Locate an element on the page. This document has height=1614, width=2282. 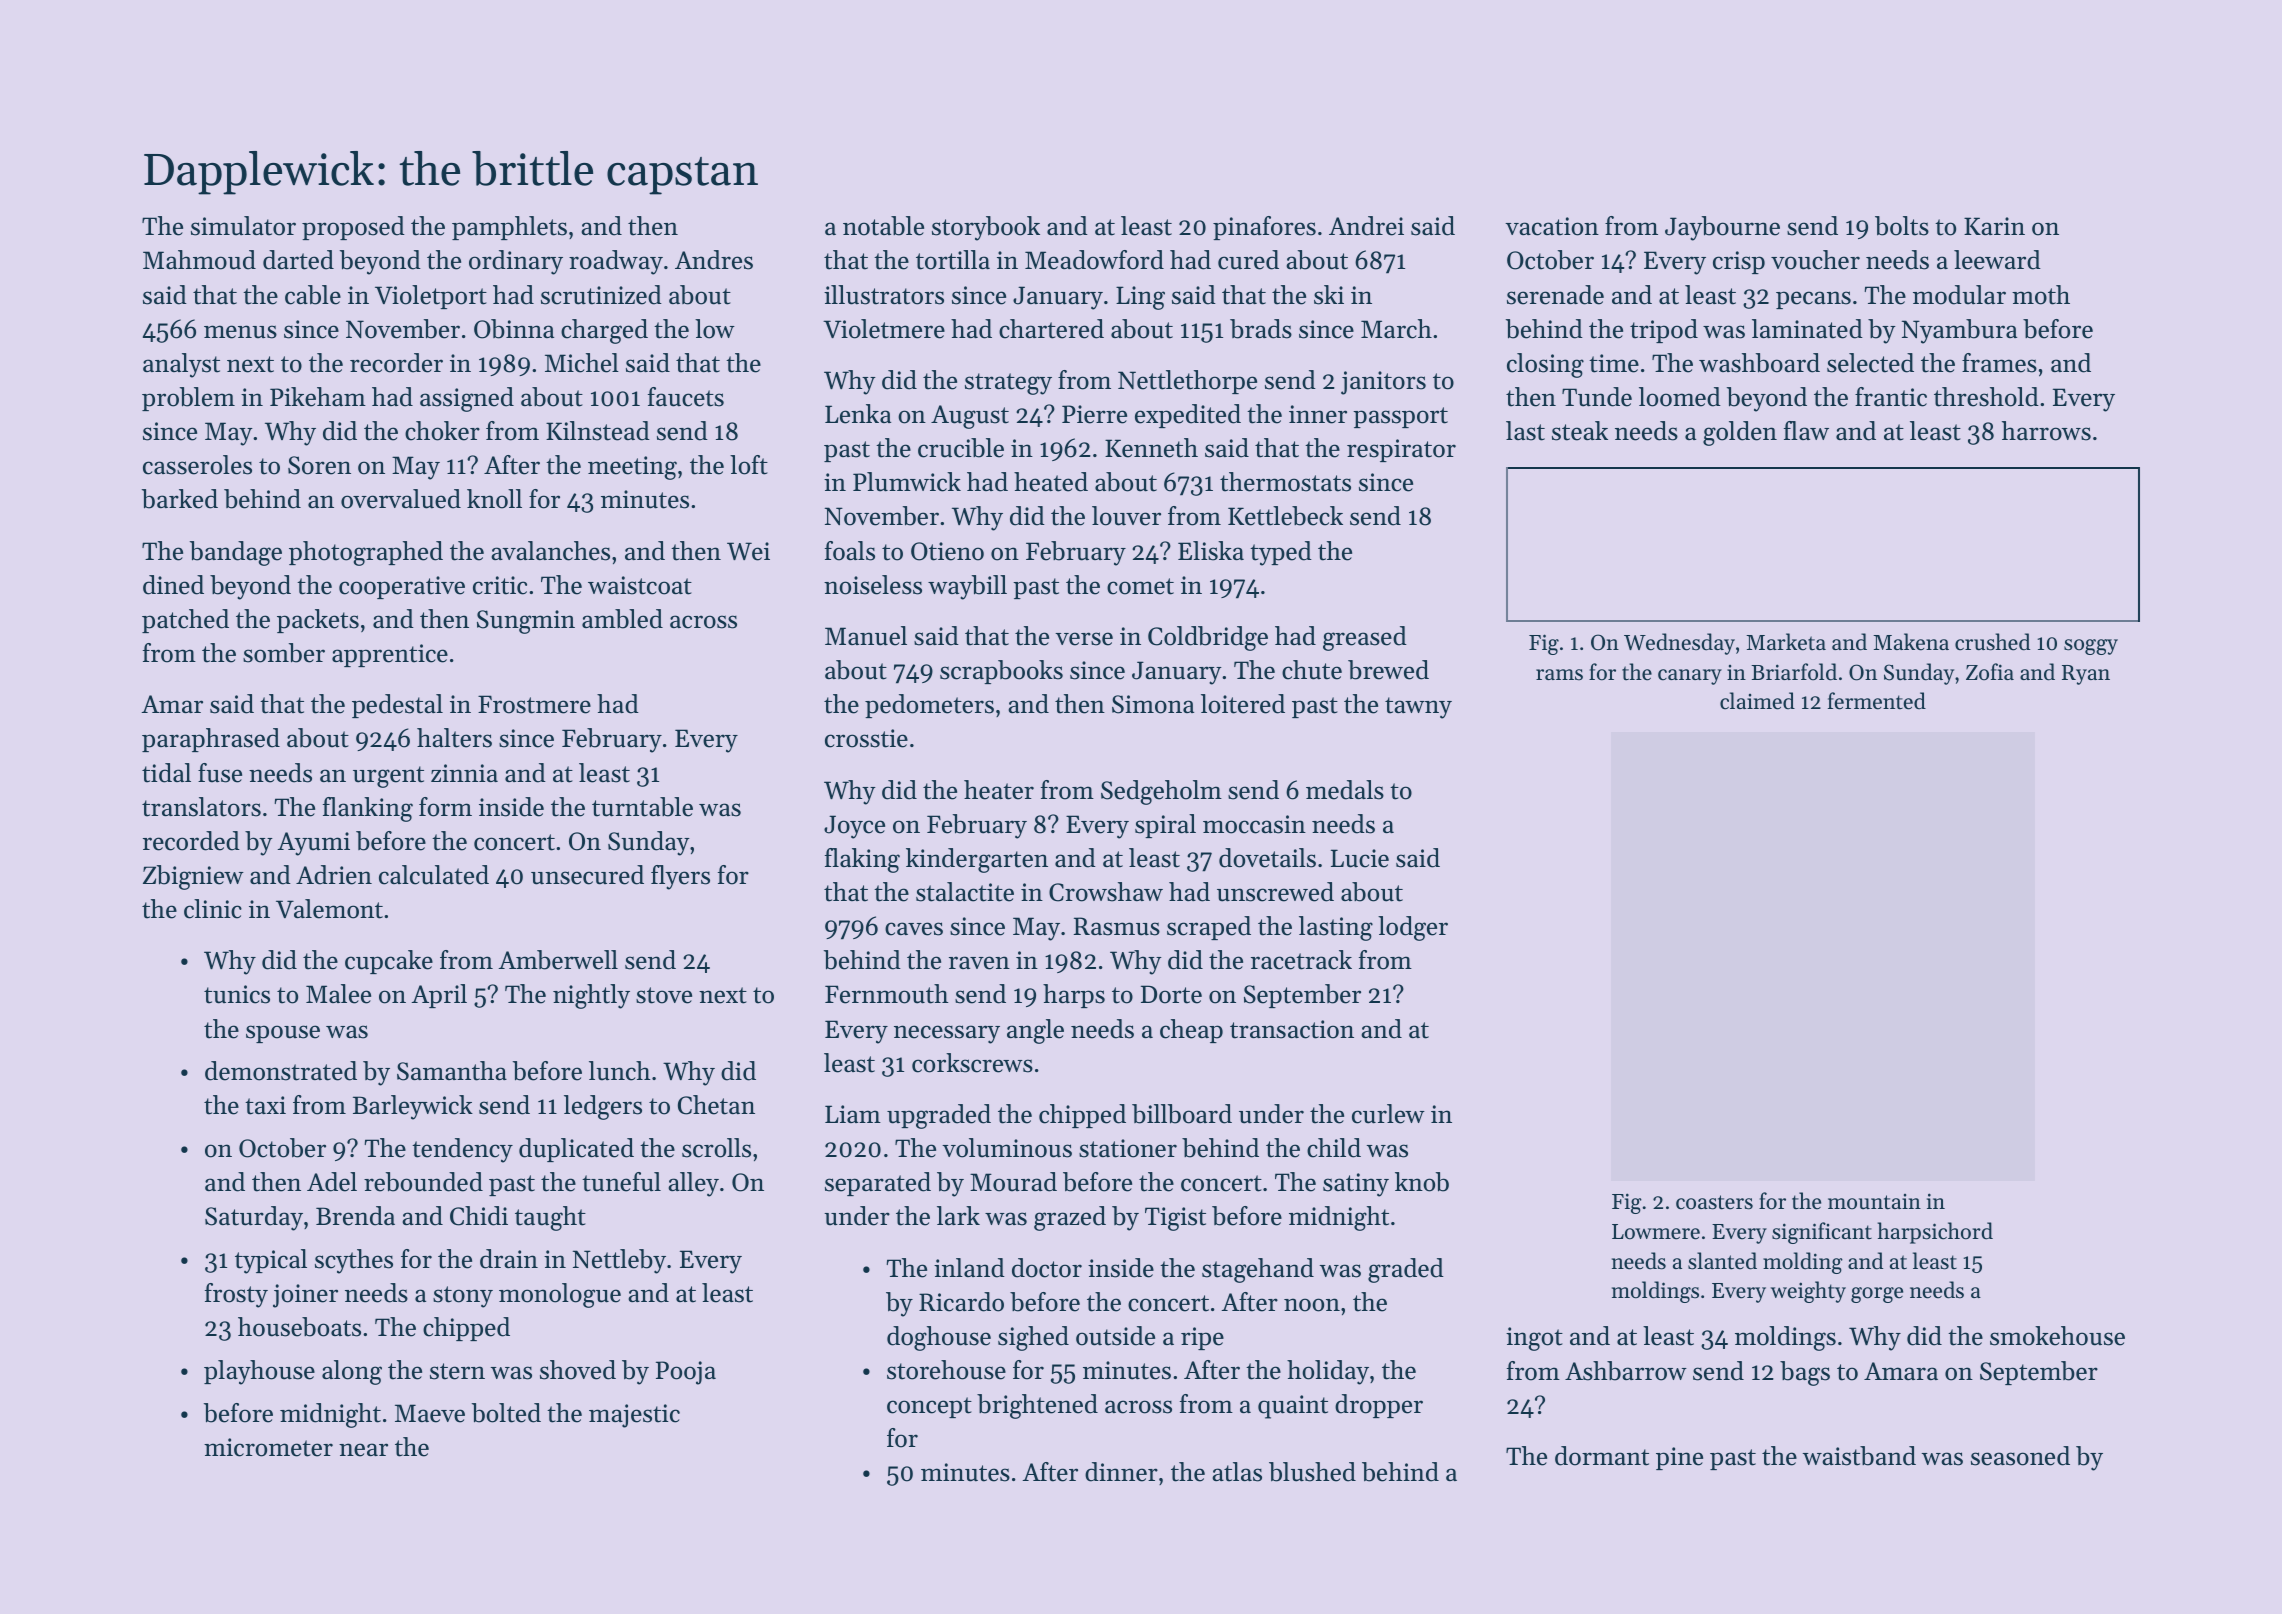
vacation is located at coordinates (1552, 226).
